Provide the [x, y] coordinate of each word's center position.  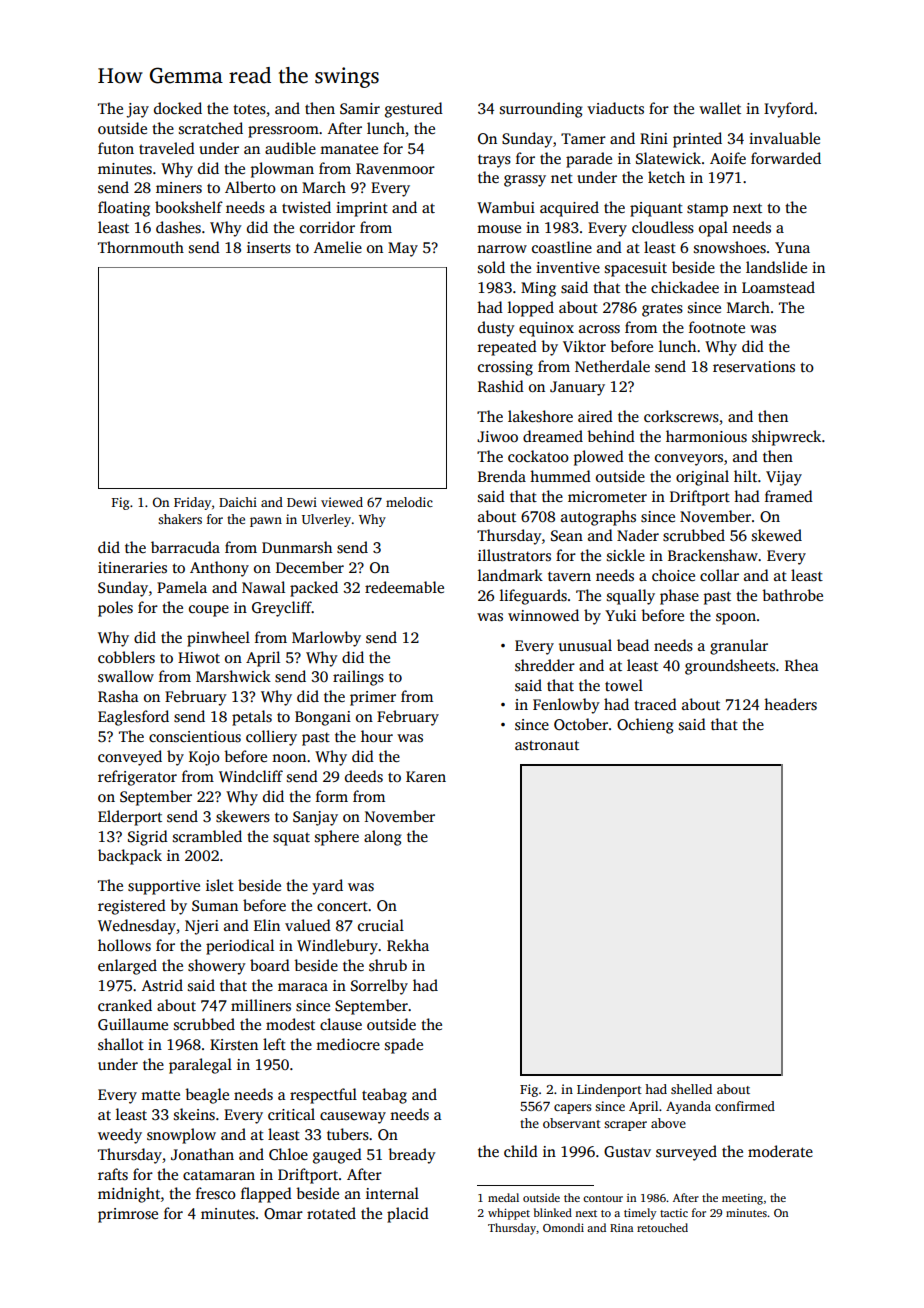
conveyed [130, 758]
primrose [128, 1215]
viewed [342, 502]
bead [633, 645]
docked [178, 108]
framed [789, 496]
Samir [360, 109]
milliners [261, 1005]
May [403, 249]
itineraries [132, 567]
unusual [585, 645]
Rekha [408, 945]
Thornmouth [141, 247]
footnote [717, 327]
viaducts [615, 108]
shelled [691, 1089]
